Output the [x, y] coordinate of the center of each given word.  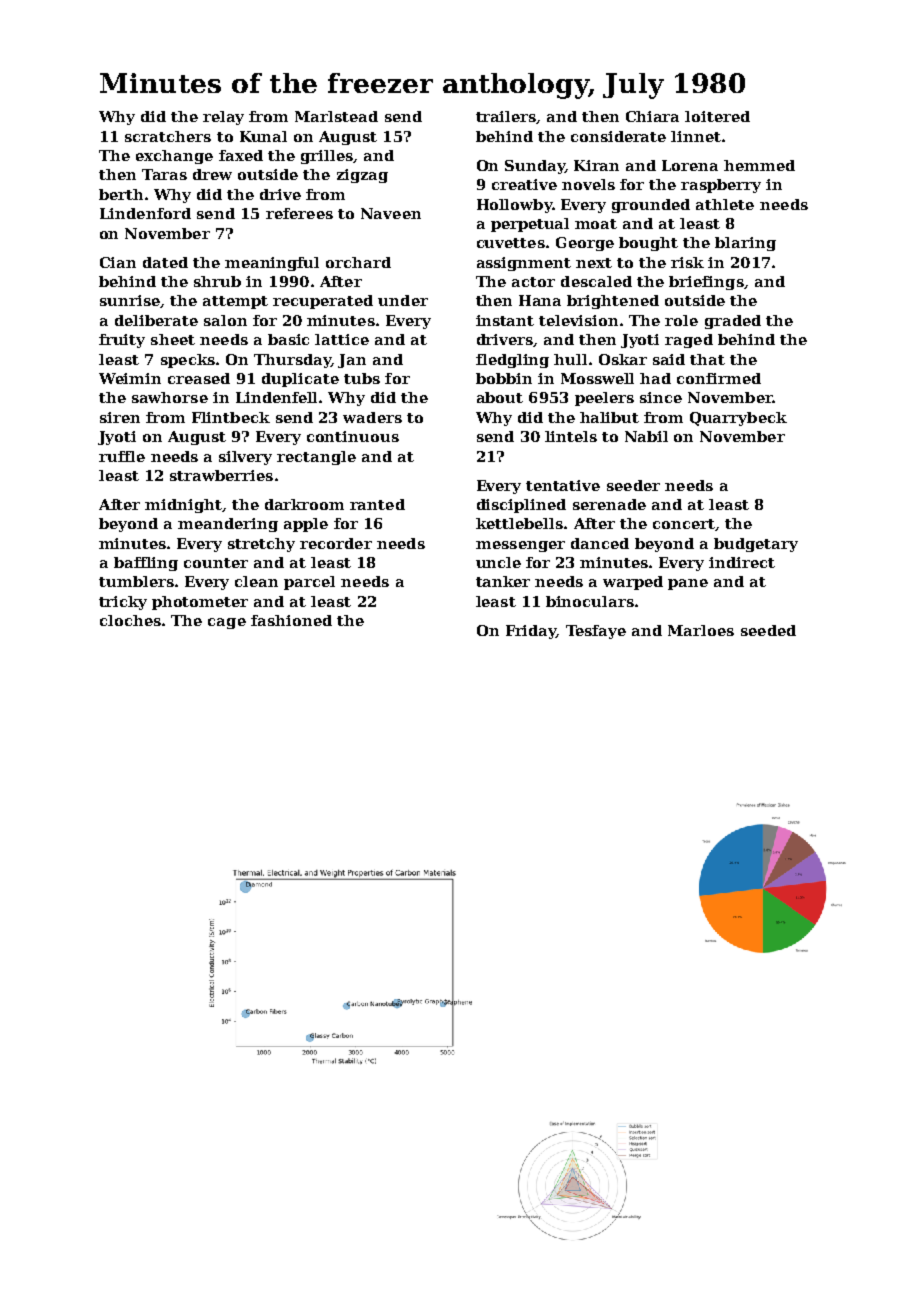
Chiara [652, 116]
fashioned [291, 620]
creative [524, 184]
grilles [327, 157]
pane [688, 584]
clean [256, 581]
